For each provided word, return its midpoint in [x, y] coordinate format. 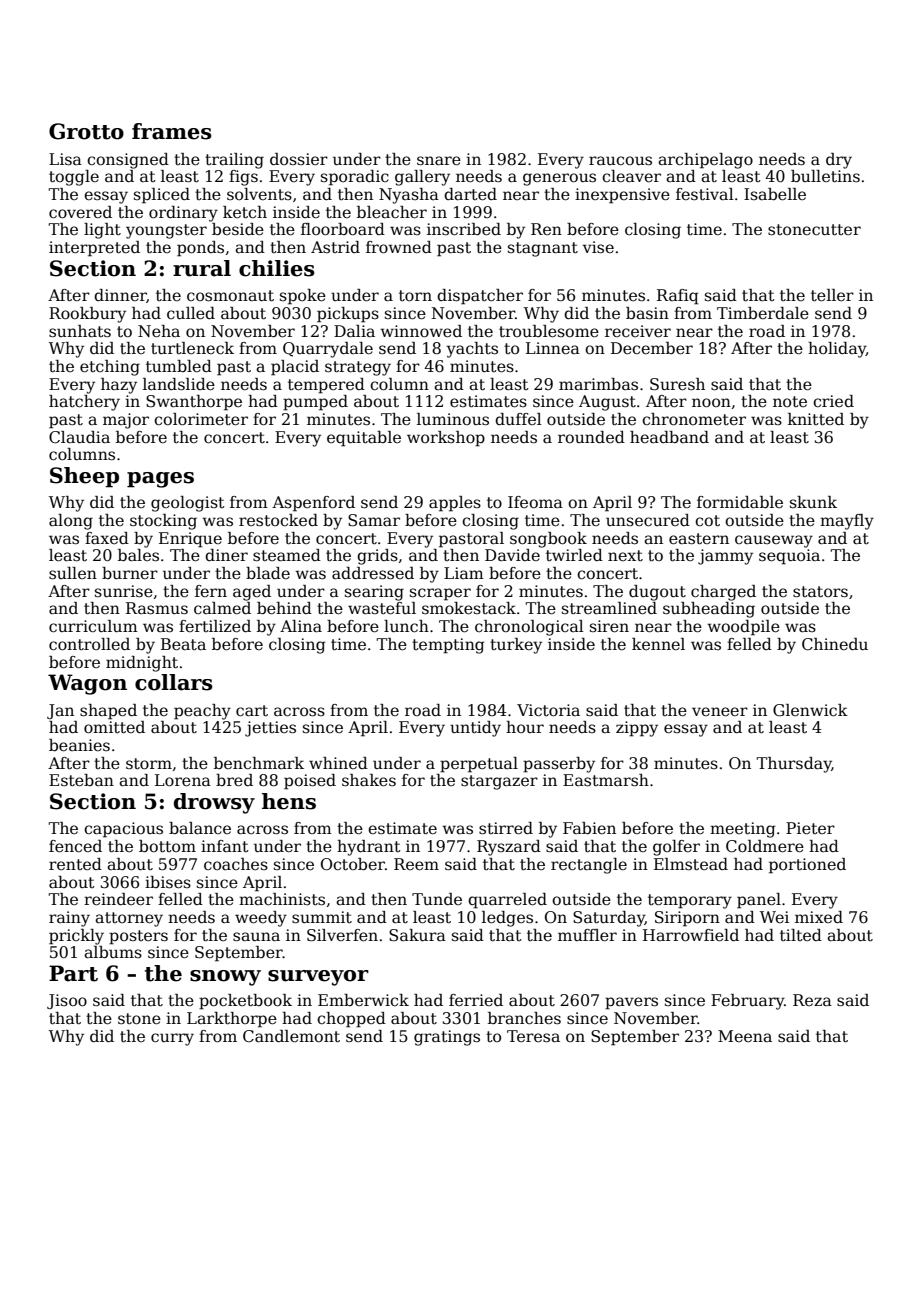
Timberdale [763, 313]
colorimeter [201, 419]
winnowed [421, 331]
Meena [745, 1036]
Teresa [533, 1036]
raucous [620, 160]
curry [172, 1039]
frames [172, 131]
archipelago [705, 161]
